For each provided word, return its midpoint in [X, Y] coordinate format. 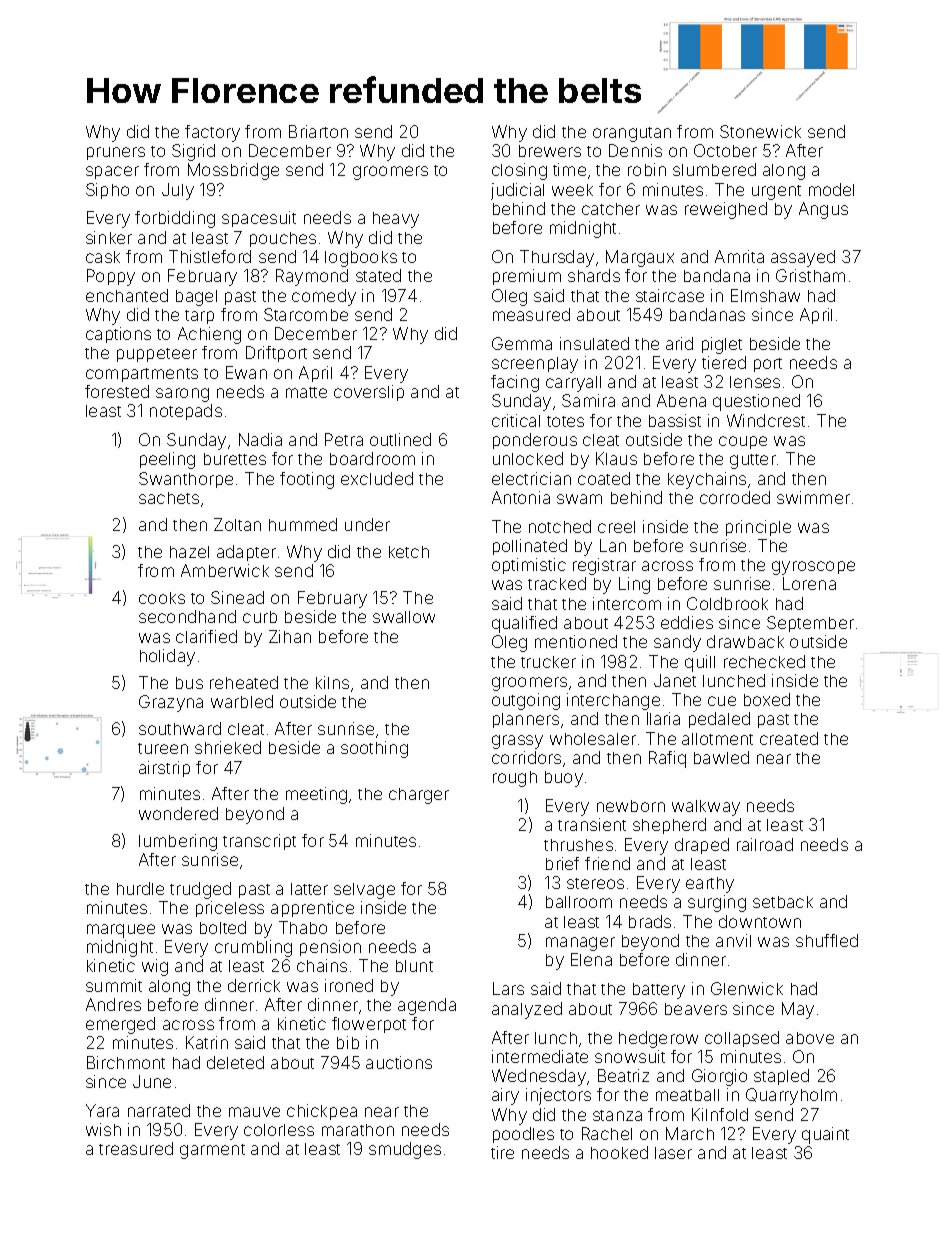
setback [783, 902]
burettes [235, 459]
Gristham [810, 275]
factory [212, 133]
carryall [573, 384]
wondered [178, 813]
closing [519, 171]
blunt [414, 966]
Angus [823, 210]
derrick [254, 985]
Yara [102, 1110]
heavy [396, 220]
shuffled [827, 940]
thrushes [578, 845]
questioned [756, 402]
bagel [196, 298]
